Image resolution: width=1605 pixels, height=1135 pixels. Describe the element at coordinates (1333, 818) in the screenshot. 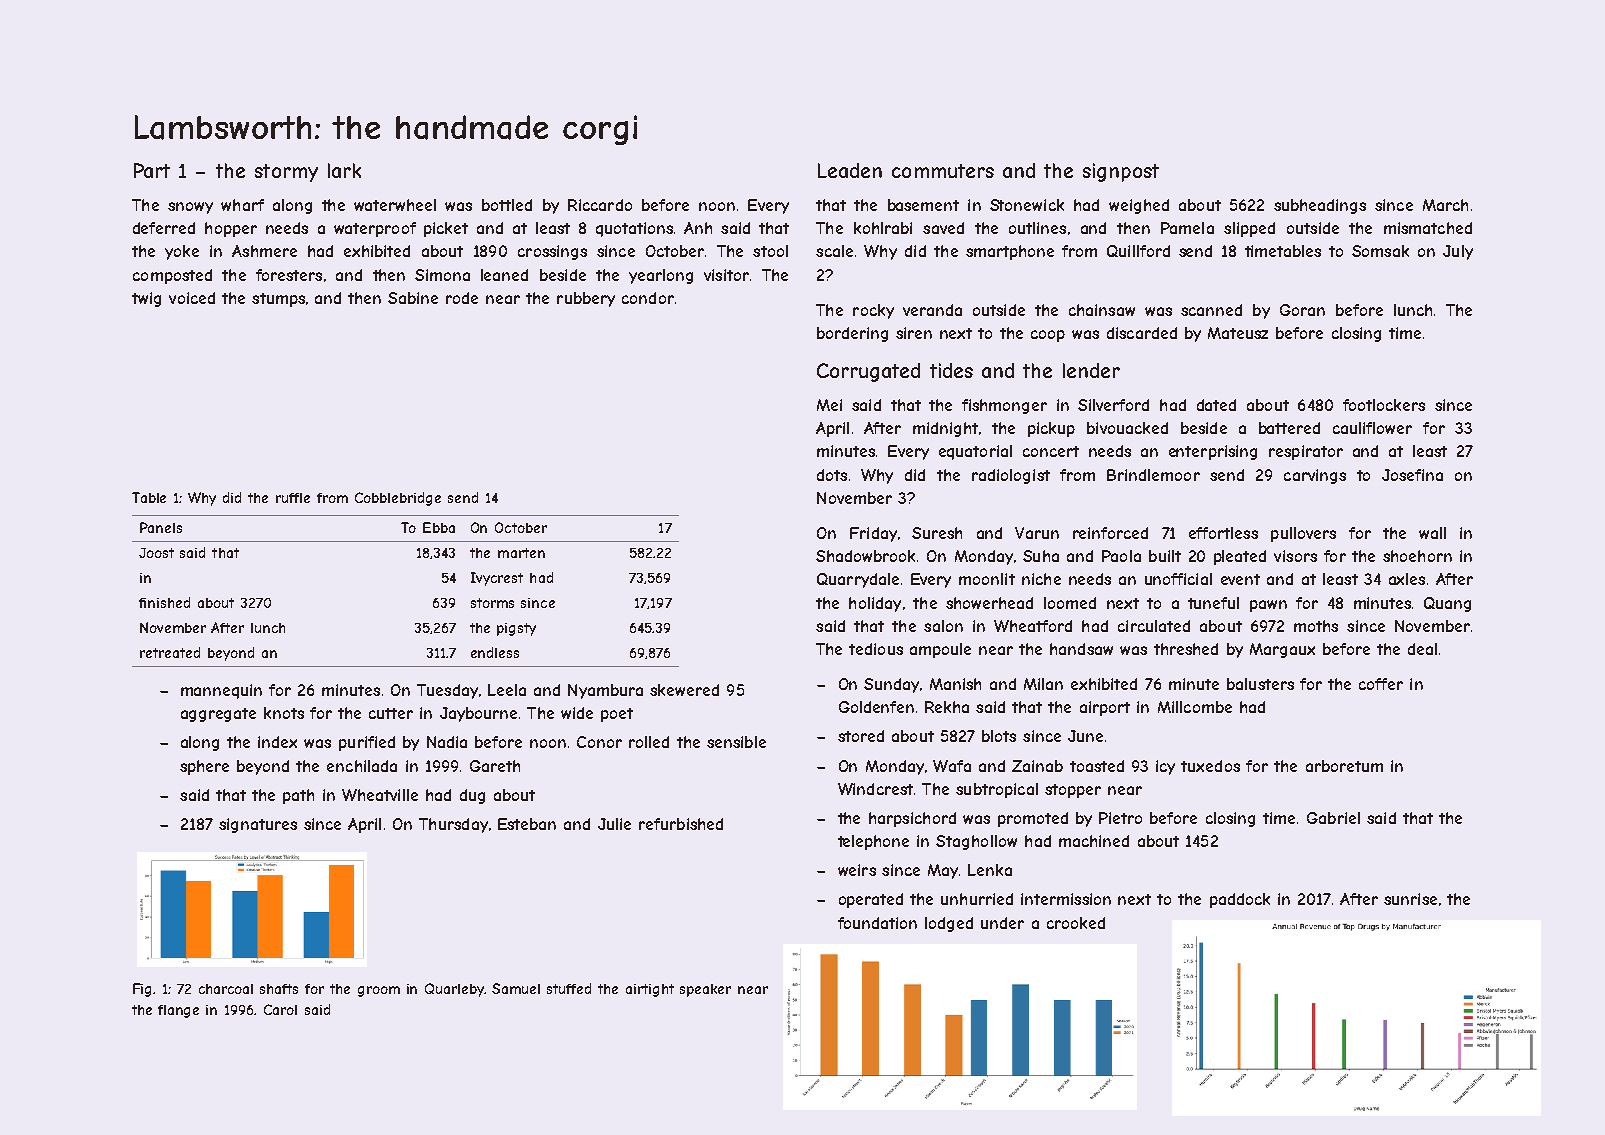

I see `Gabriel` at that location.
